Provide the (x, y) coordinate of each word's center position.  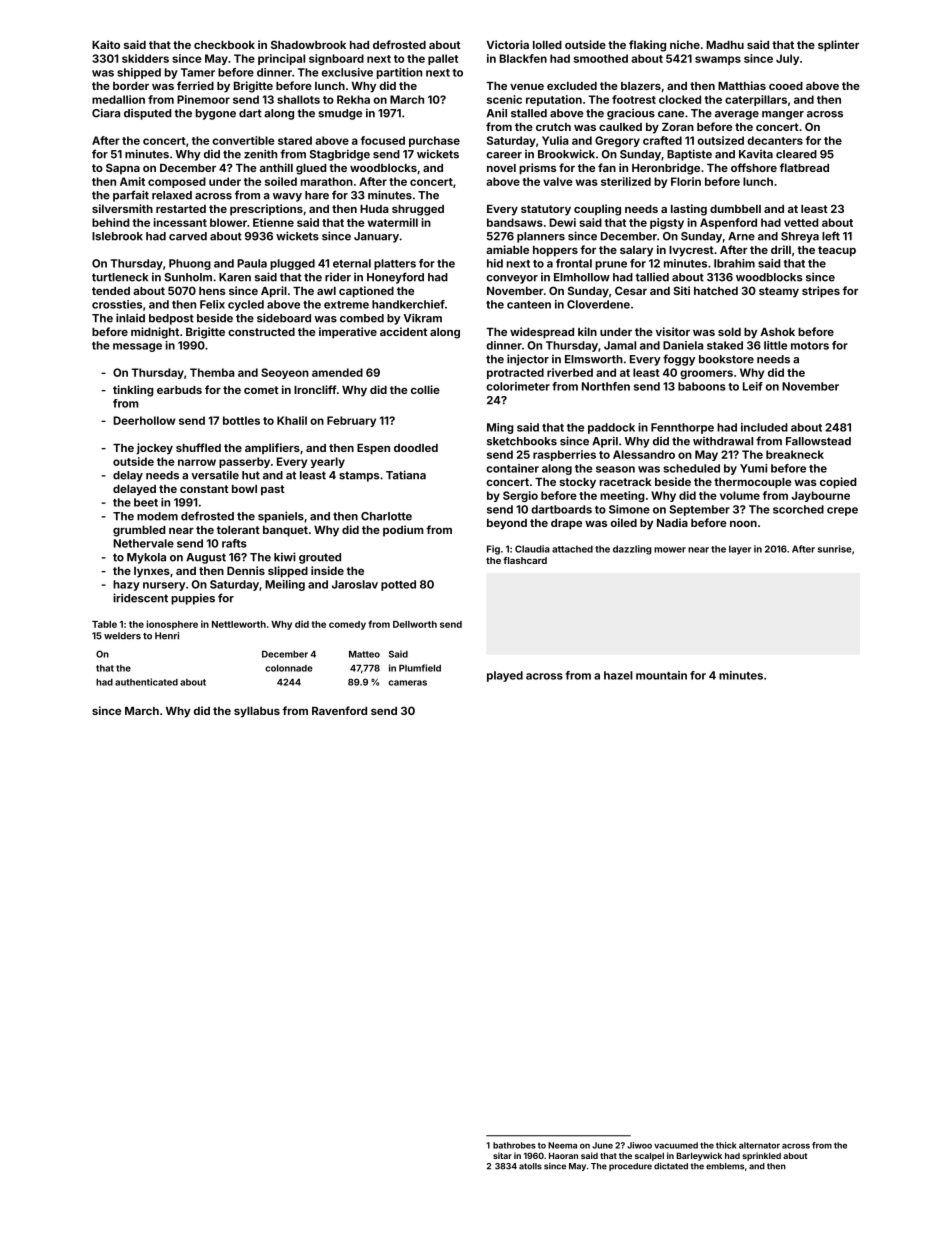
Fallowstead (818, 441)
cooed (786, 86)
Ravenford (339, 710)
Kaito (106, 44)
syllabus (257, 712)
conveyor (512, 279)
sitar (502, 1155)
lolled (547, 45)
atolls (530, 1166)
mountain (661, 675)
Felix (212, 304)
